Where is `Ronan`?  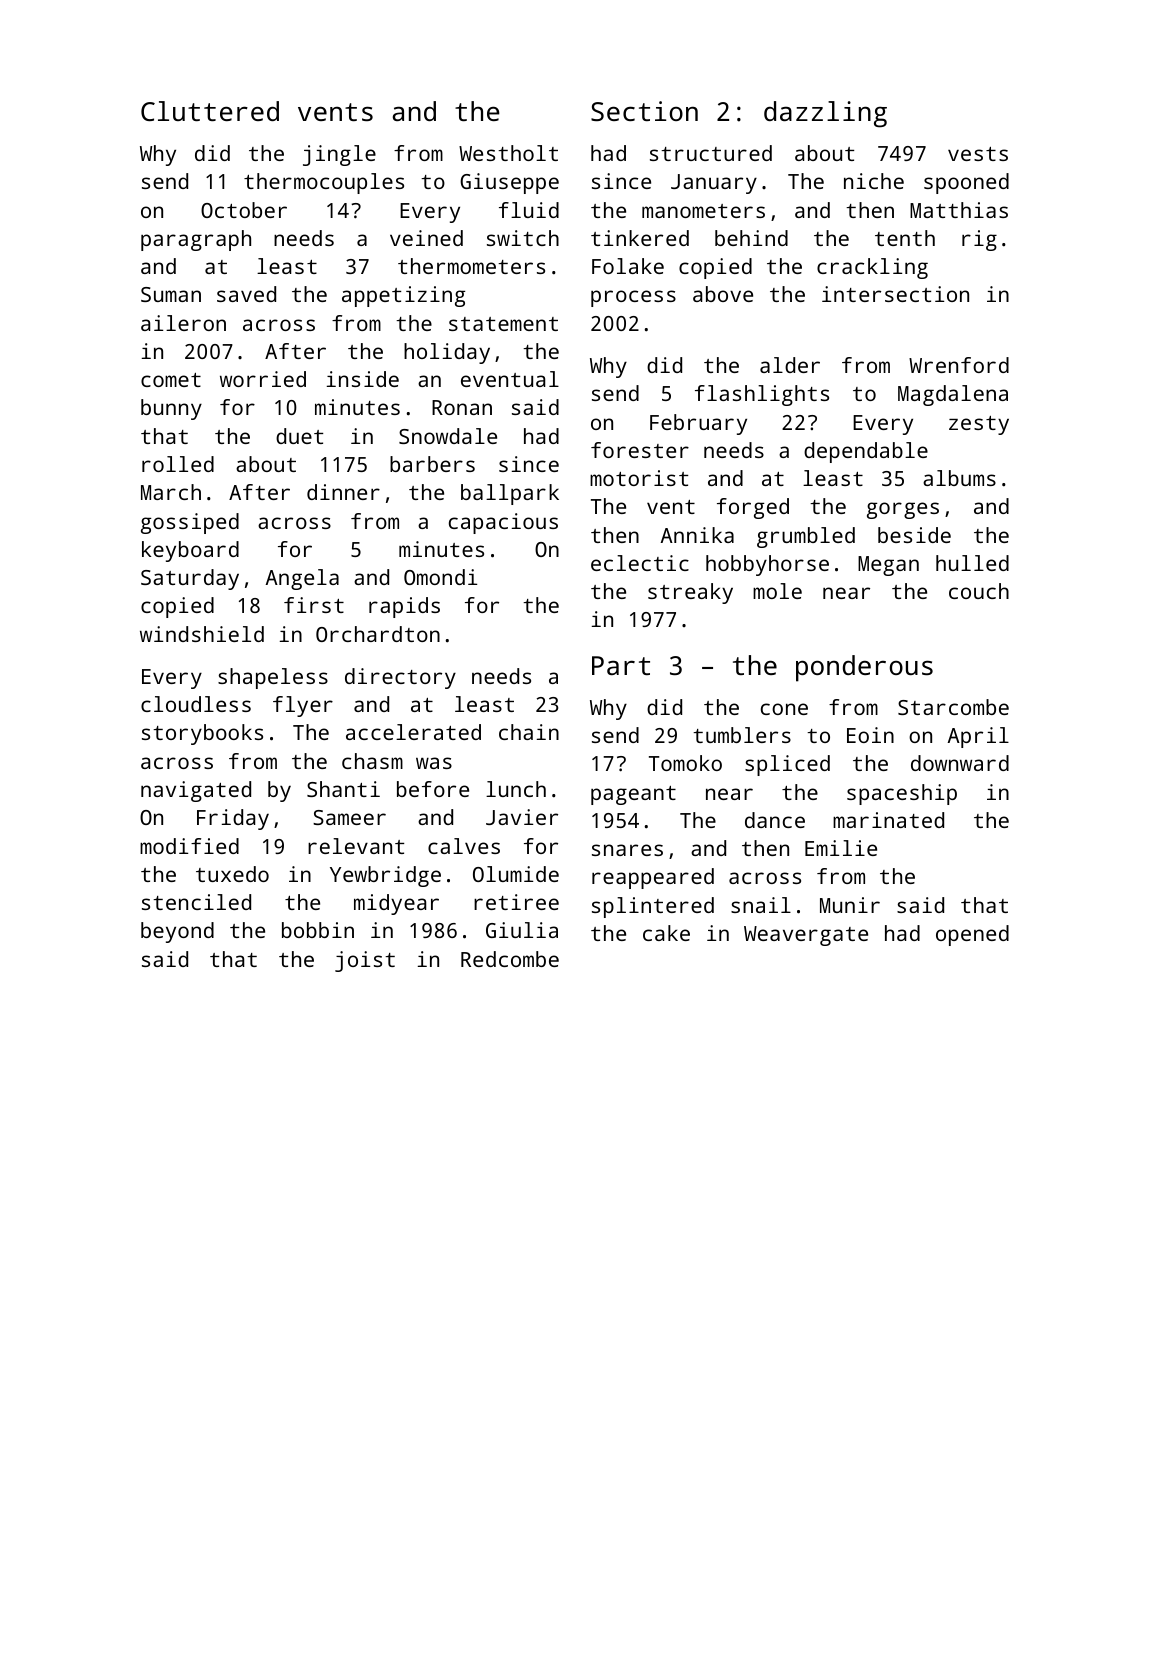 Ronan is located at coordinates (462, 407).
